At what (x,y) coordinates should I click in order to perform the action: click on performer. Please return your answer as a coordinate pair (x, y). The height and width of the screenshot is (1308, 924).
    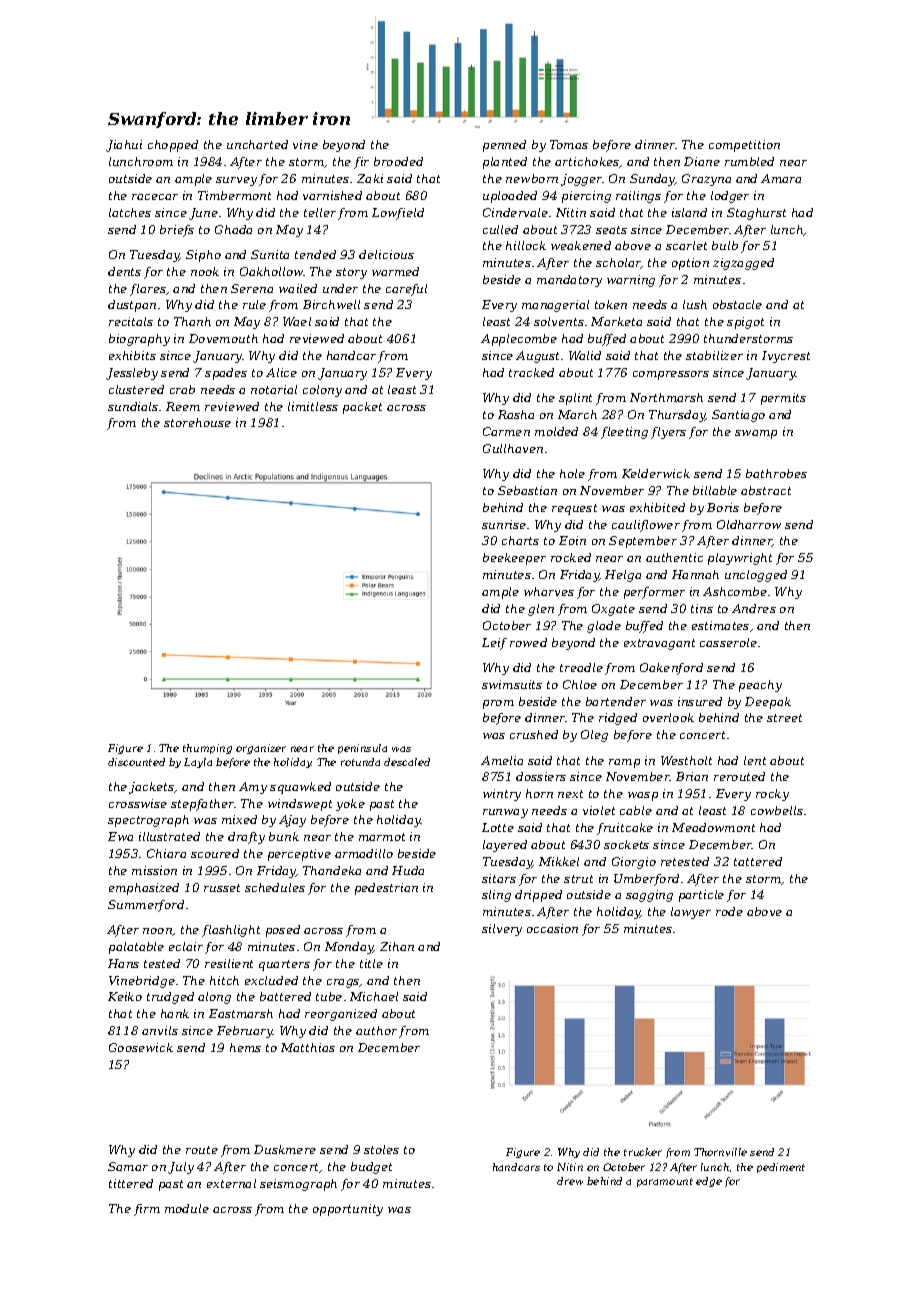
    Looking at the image, I should click on (654, 593).
